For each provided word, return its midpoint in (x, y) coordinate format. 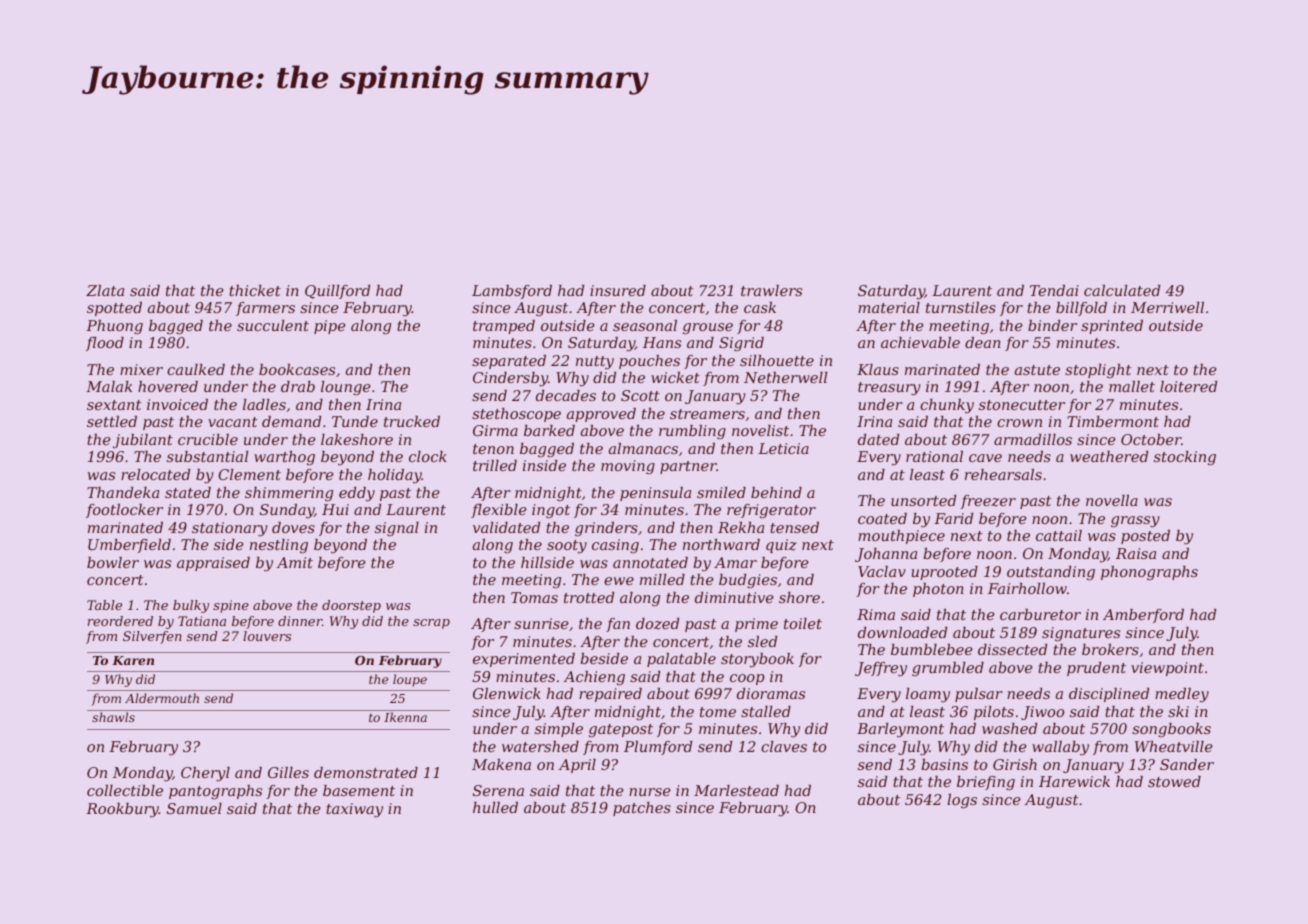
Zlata (105, 290)
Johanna (886, 555)
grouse (708, 328)
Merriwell (1167, 307)
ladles (264, 404)
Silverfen (152, 637)
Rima (876, 614)
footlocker (124, 511)
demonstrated (366, 772)
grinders (606, 529)
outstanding (1051, 573)
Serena (498, 790)
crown (1019, 423)
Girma (495, 430)
